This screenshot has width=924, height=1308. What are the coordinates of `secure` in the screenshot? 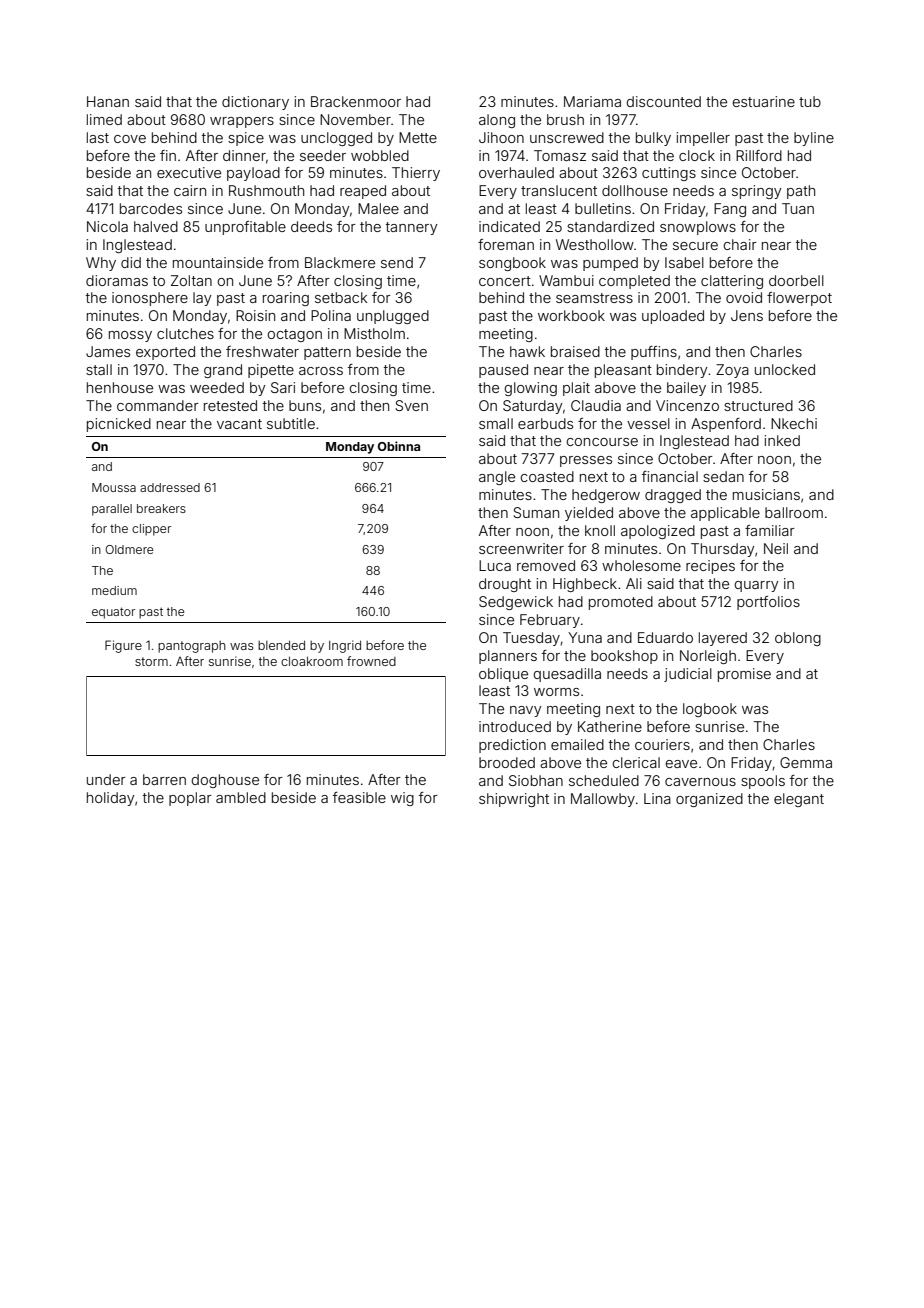 It's located at (695, 246).
